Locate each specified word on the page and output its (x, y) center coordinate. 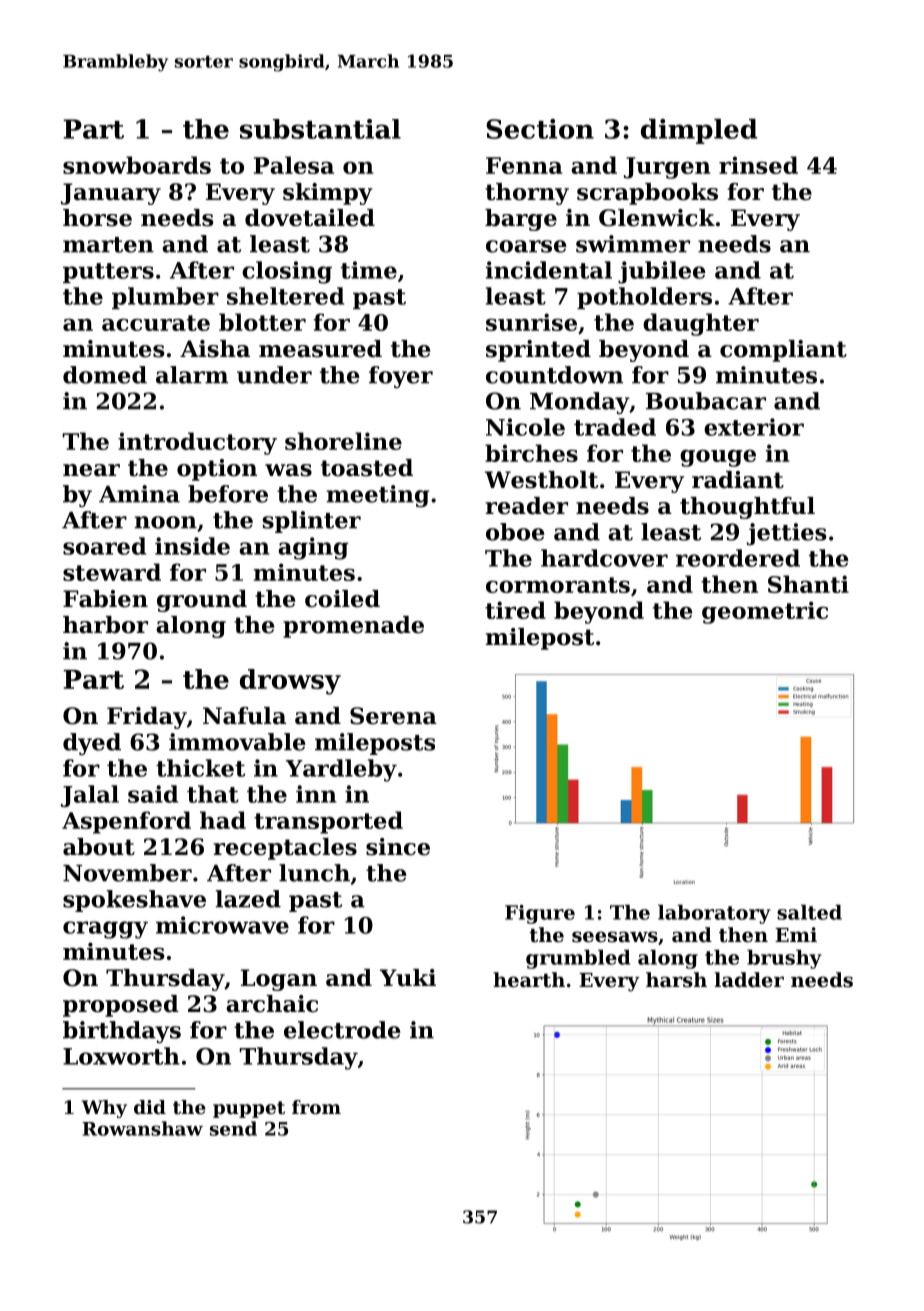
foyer (401, 377)
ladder (749, 980)
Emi (796, 934)
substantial (320, 129)
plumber (165, 298)
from (316, 1107)
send (233, 1128)
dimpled (699, 131)
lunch (314, 873)
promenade (353, 627)
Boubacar (706, 401)
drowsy (290, 682)
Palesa (294, 165)
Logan (279, 980)
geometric (765, 612)
